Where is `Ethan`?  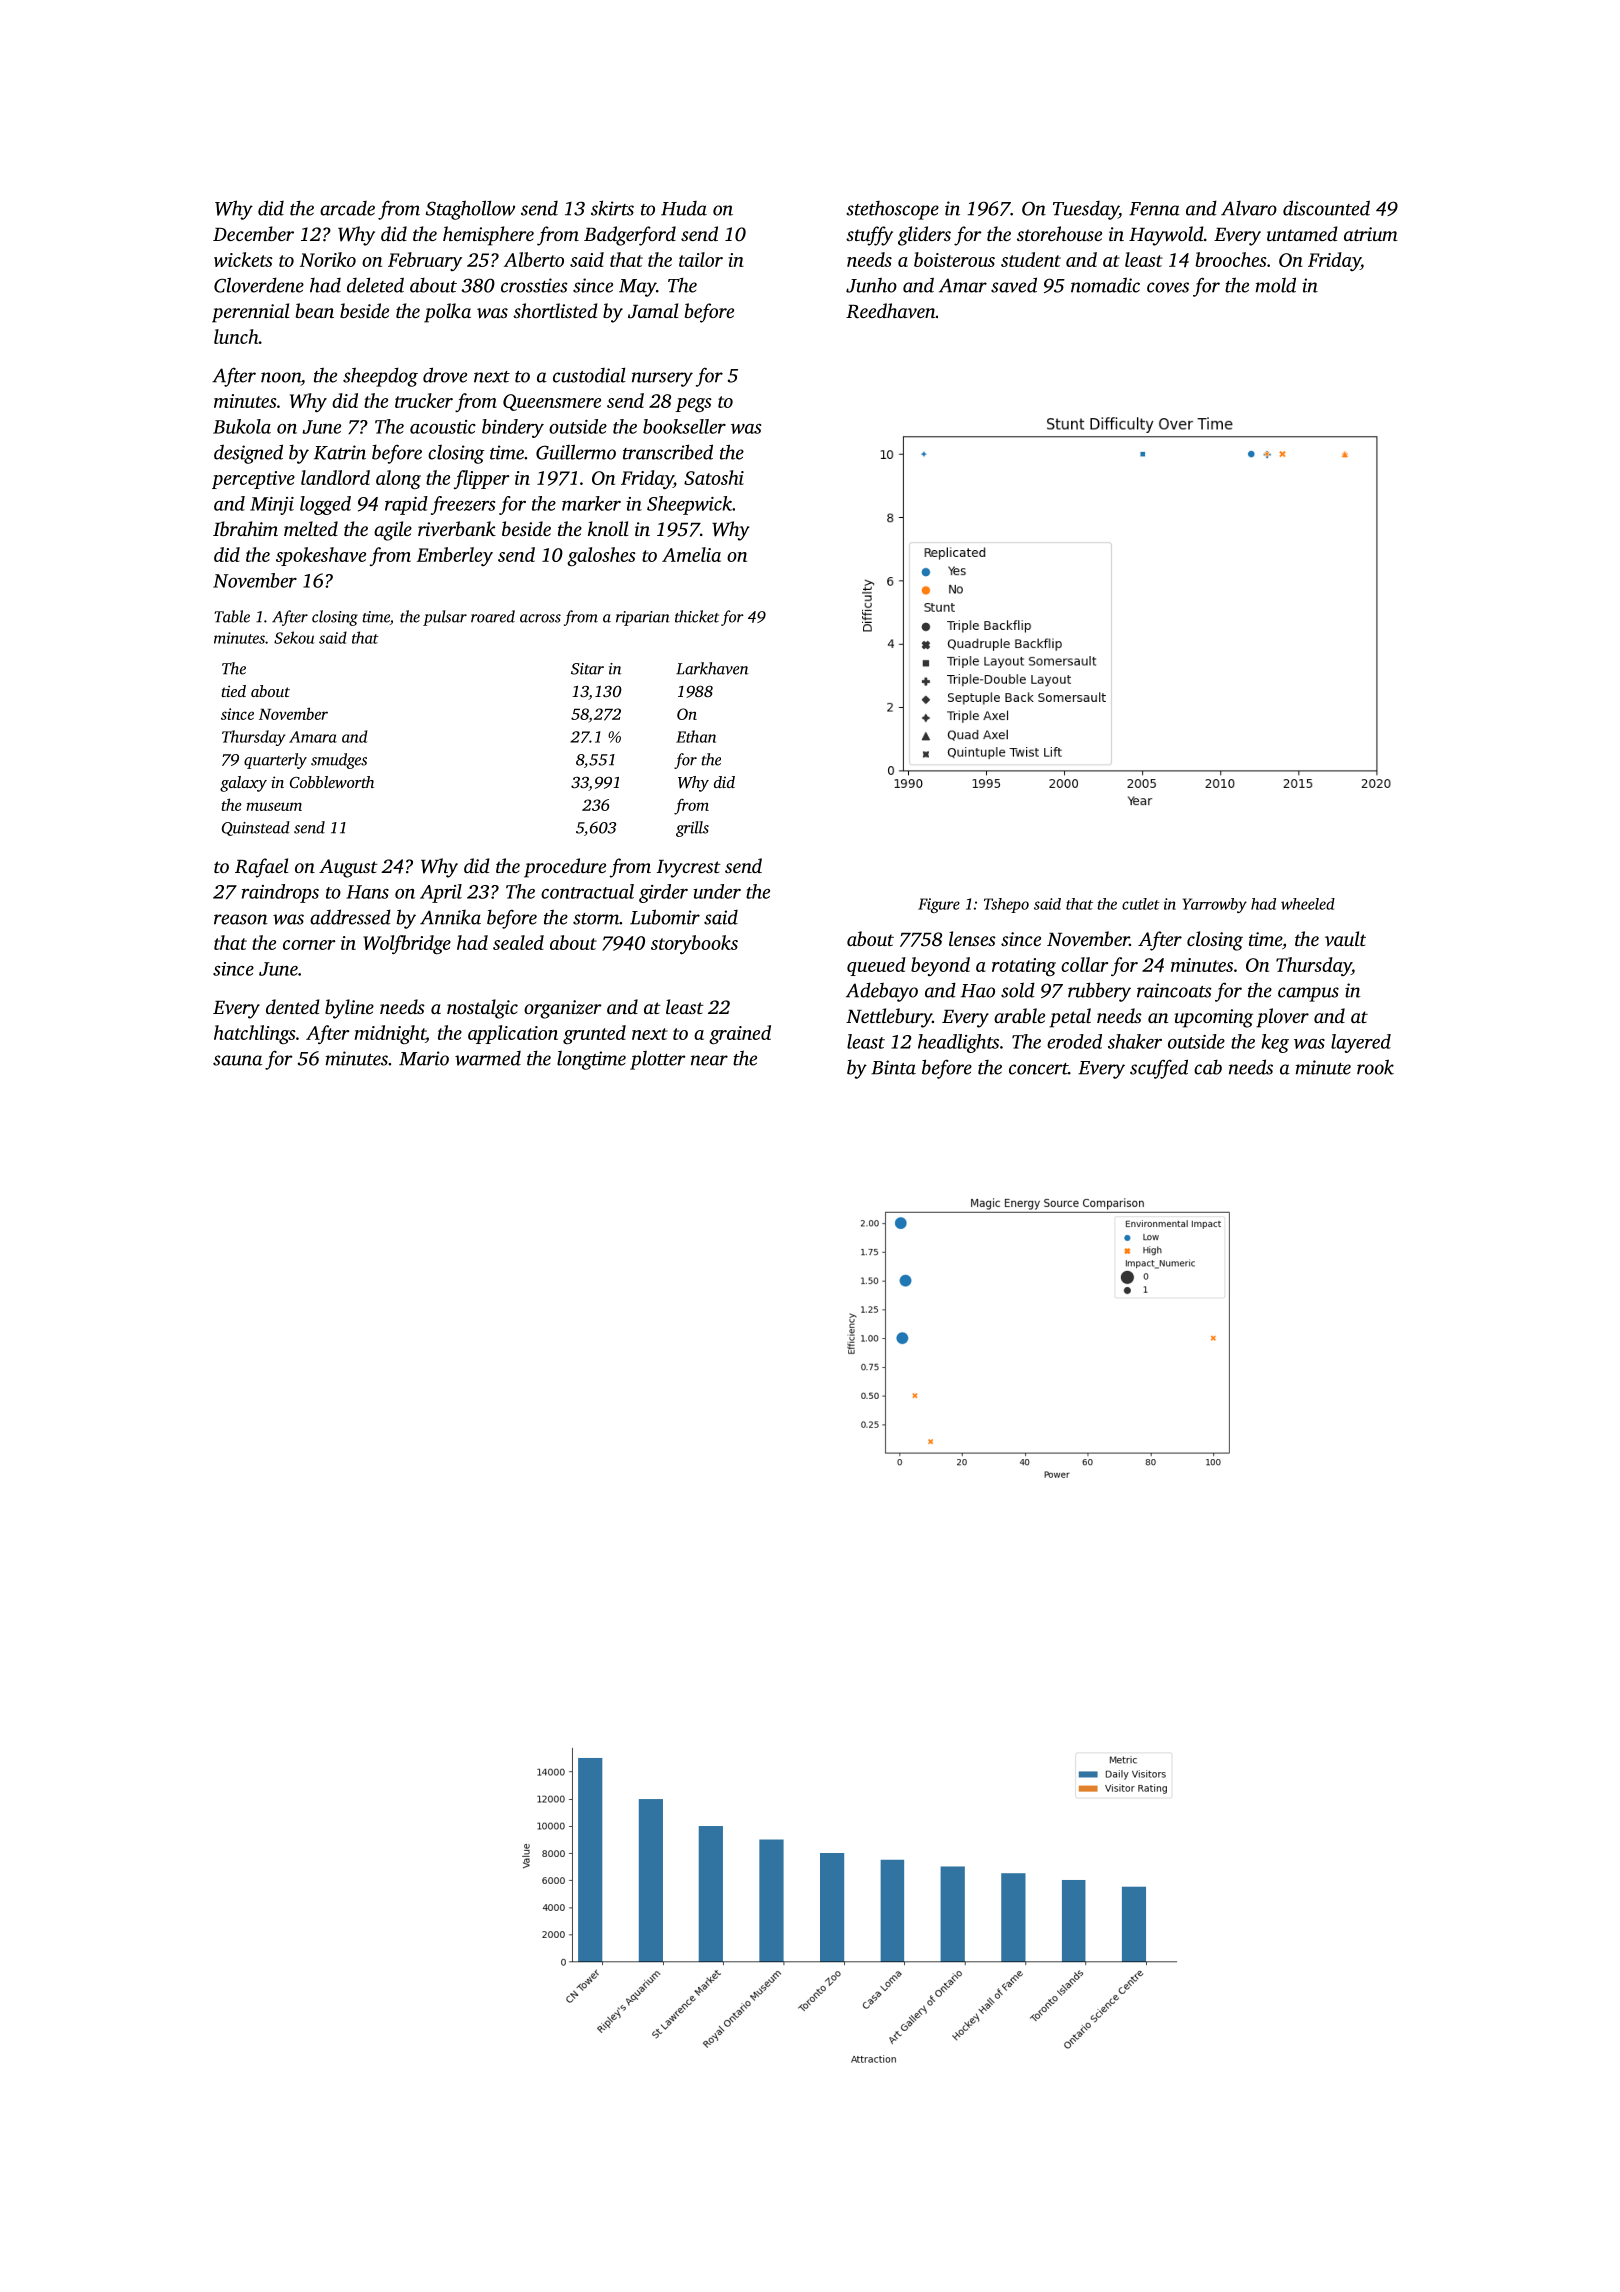
Ethan is located at coordinates (696, 736).
